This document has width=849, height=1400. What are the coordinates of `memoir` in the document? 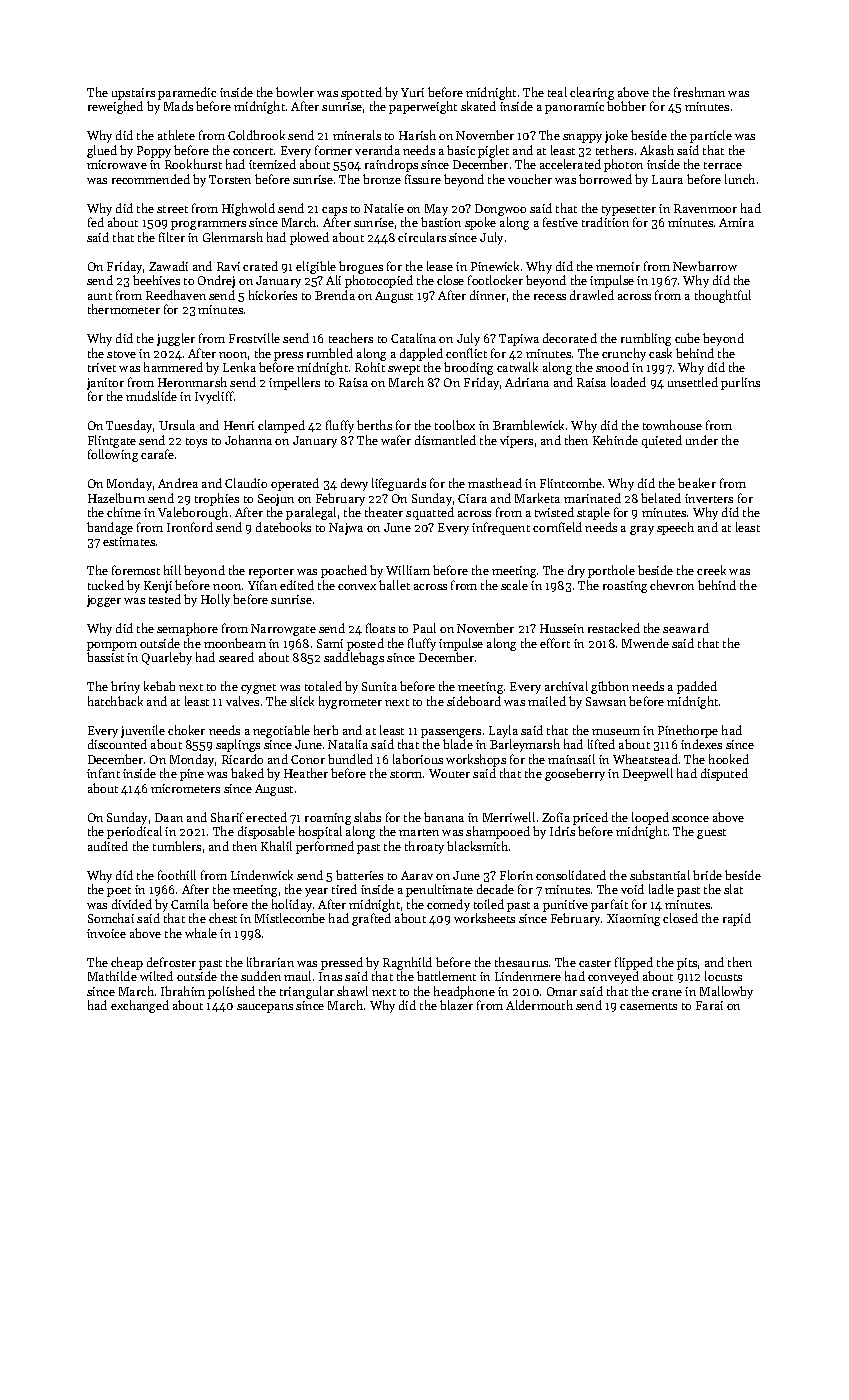 It's located at (618, 266).
